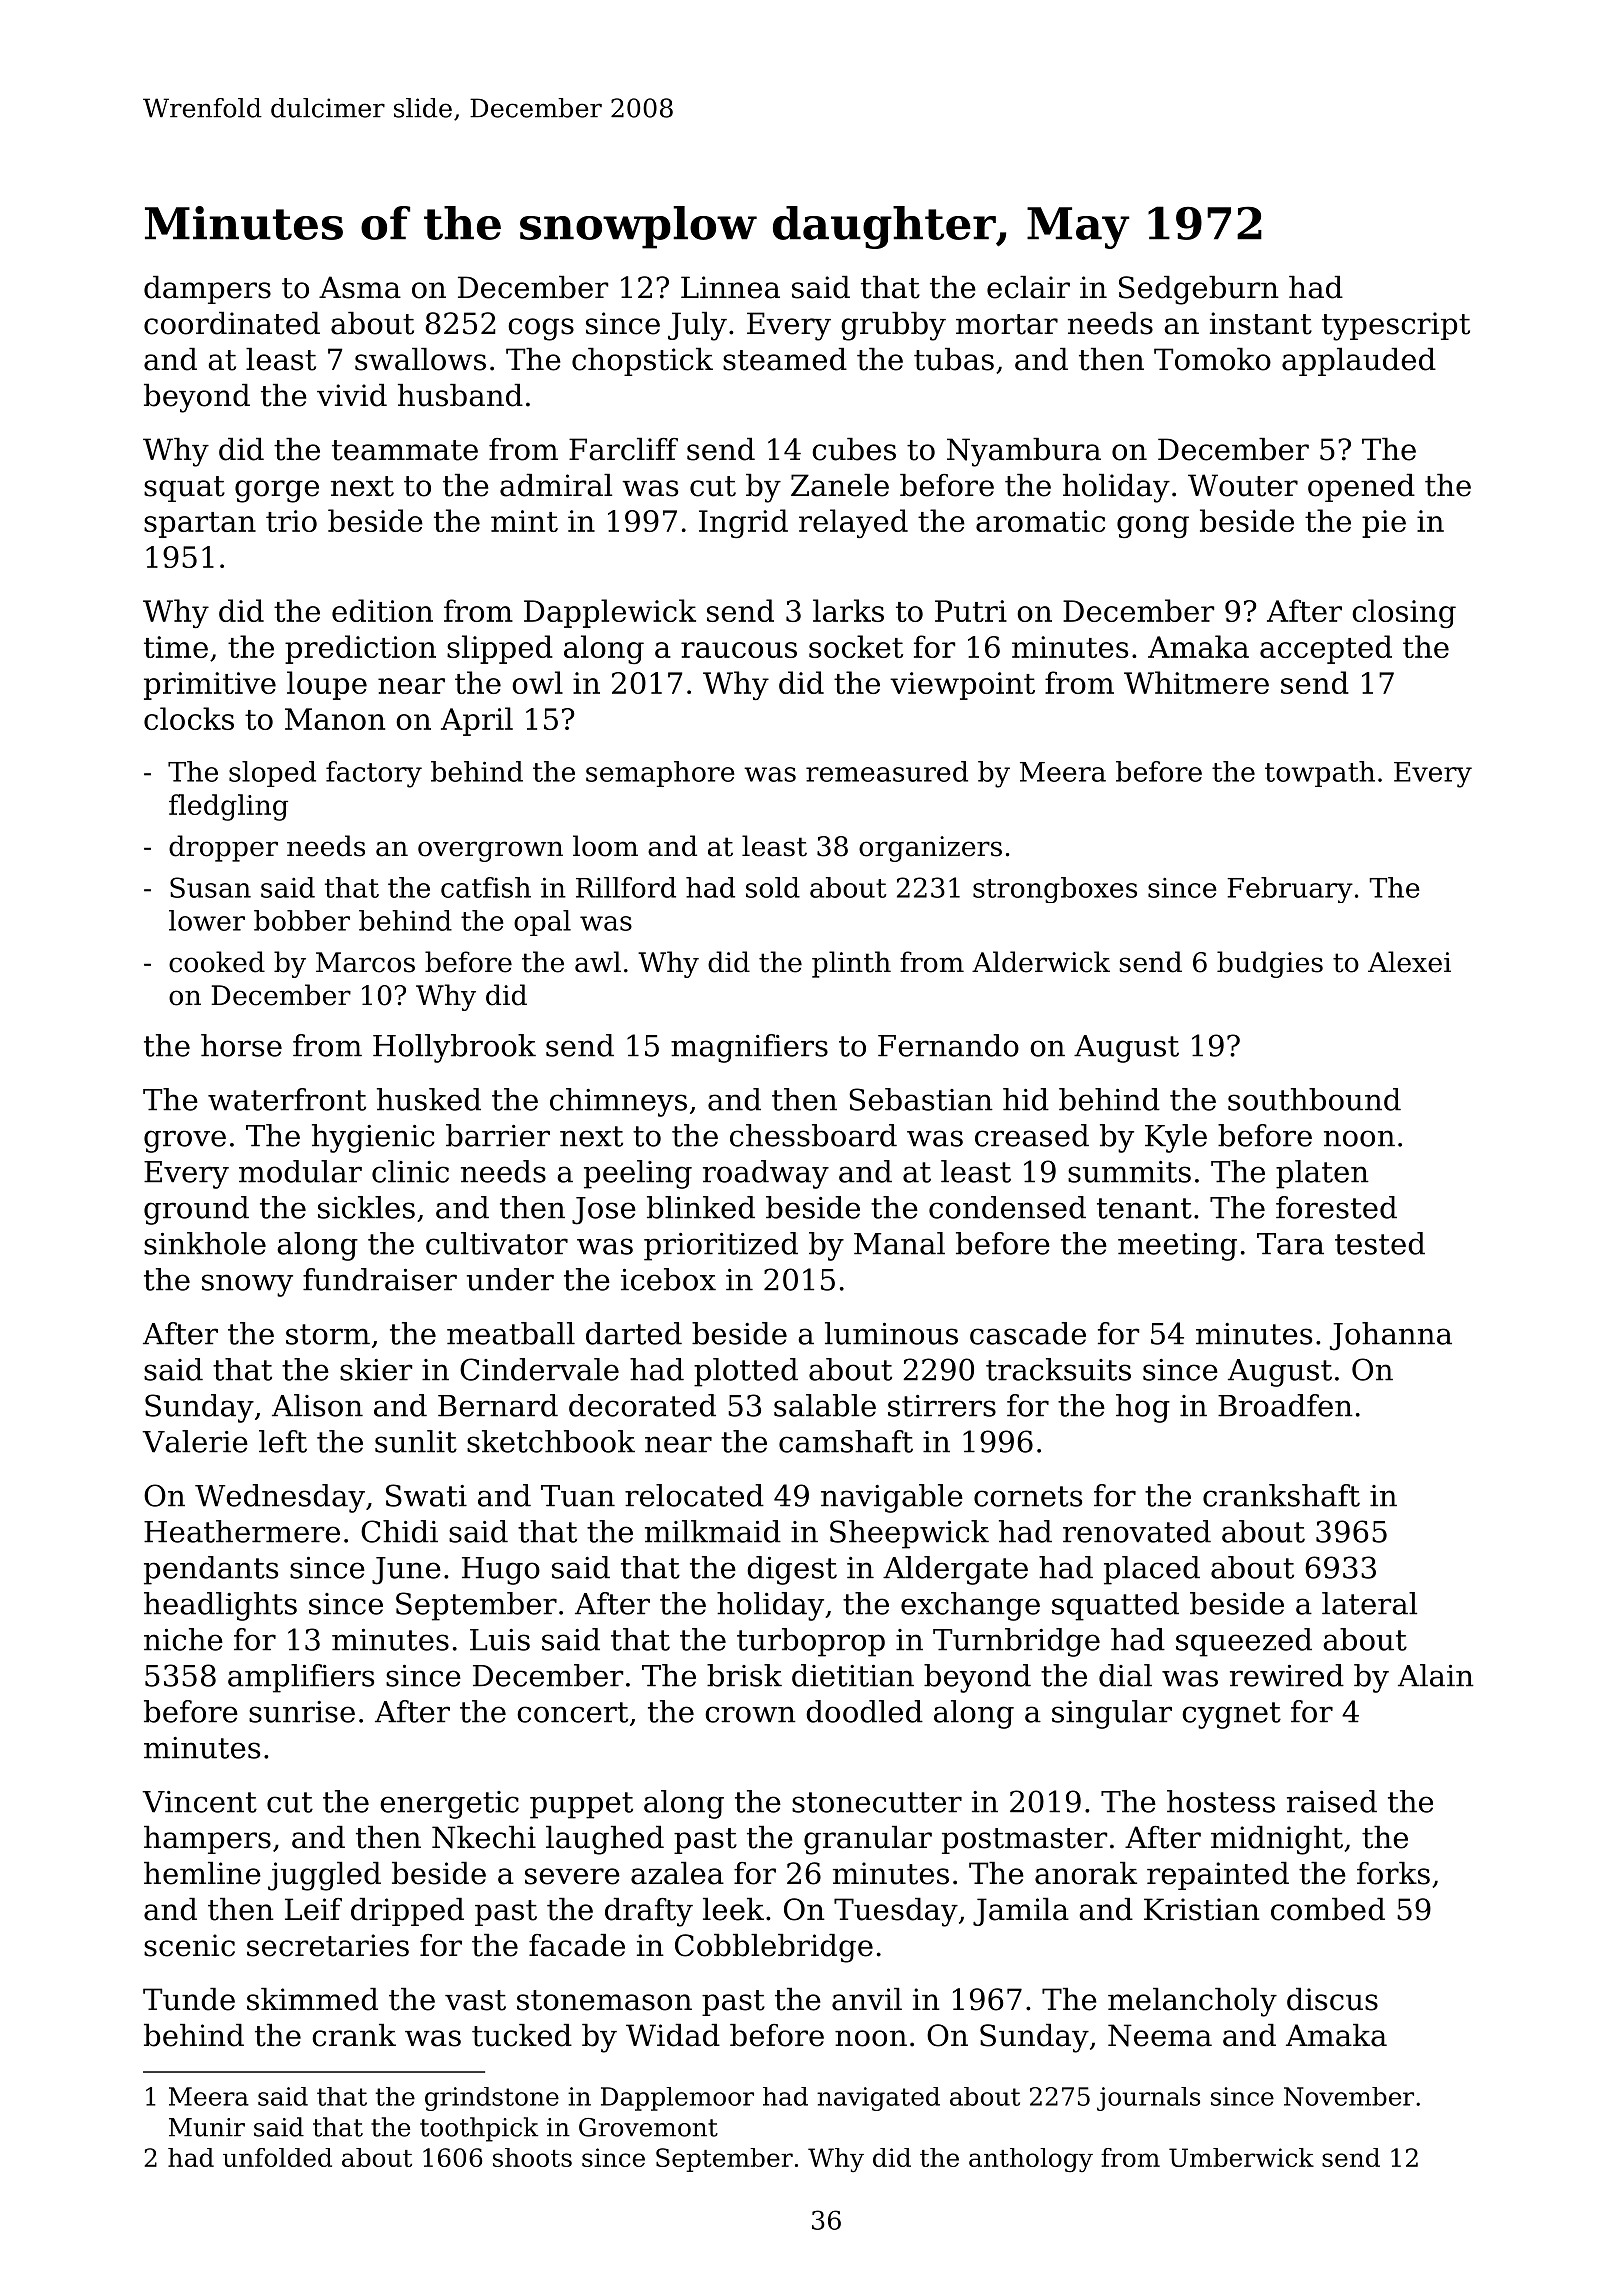  What do you see at coordinates (618, 1102) in the image?
I see `chimneys` at bounding box center [618, 1102].
